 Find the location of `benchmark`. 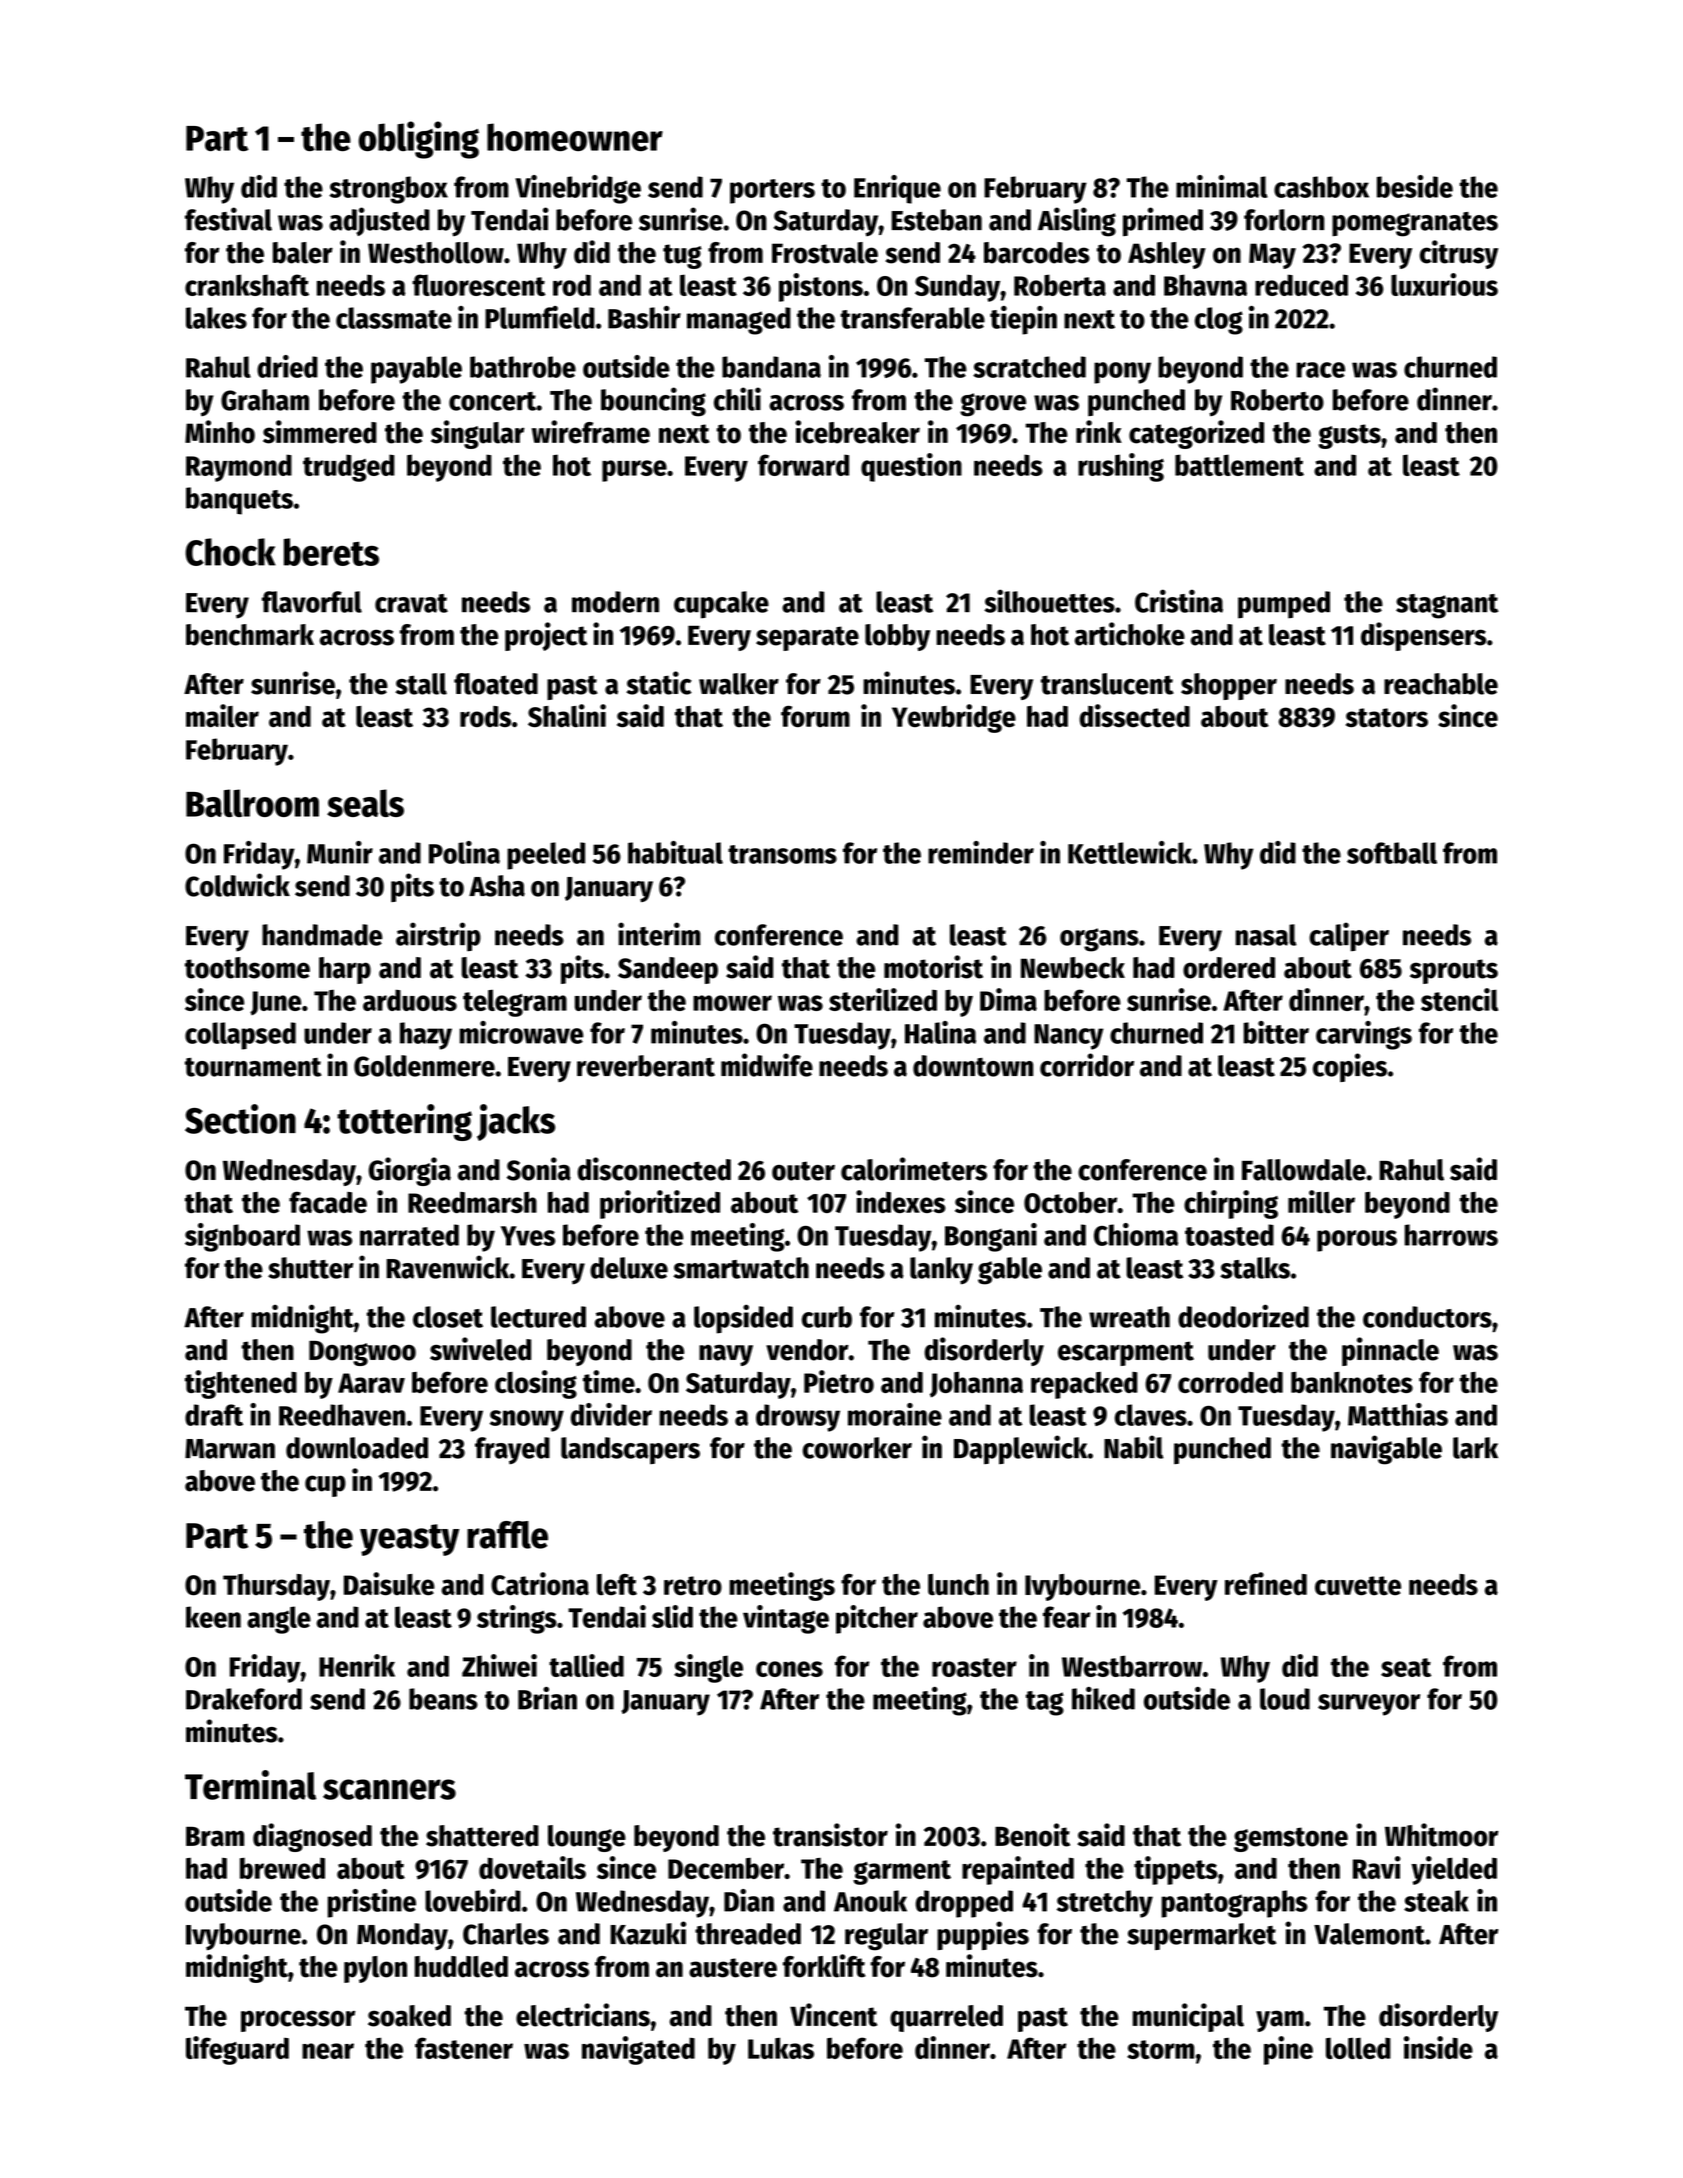

benchmark is located at coordinates (250, 635).
